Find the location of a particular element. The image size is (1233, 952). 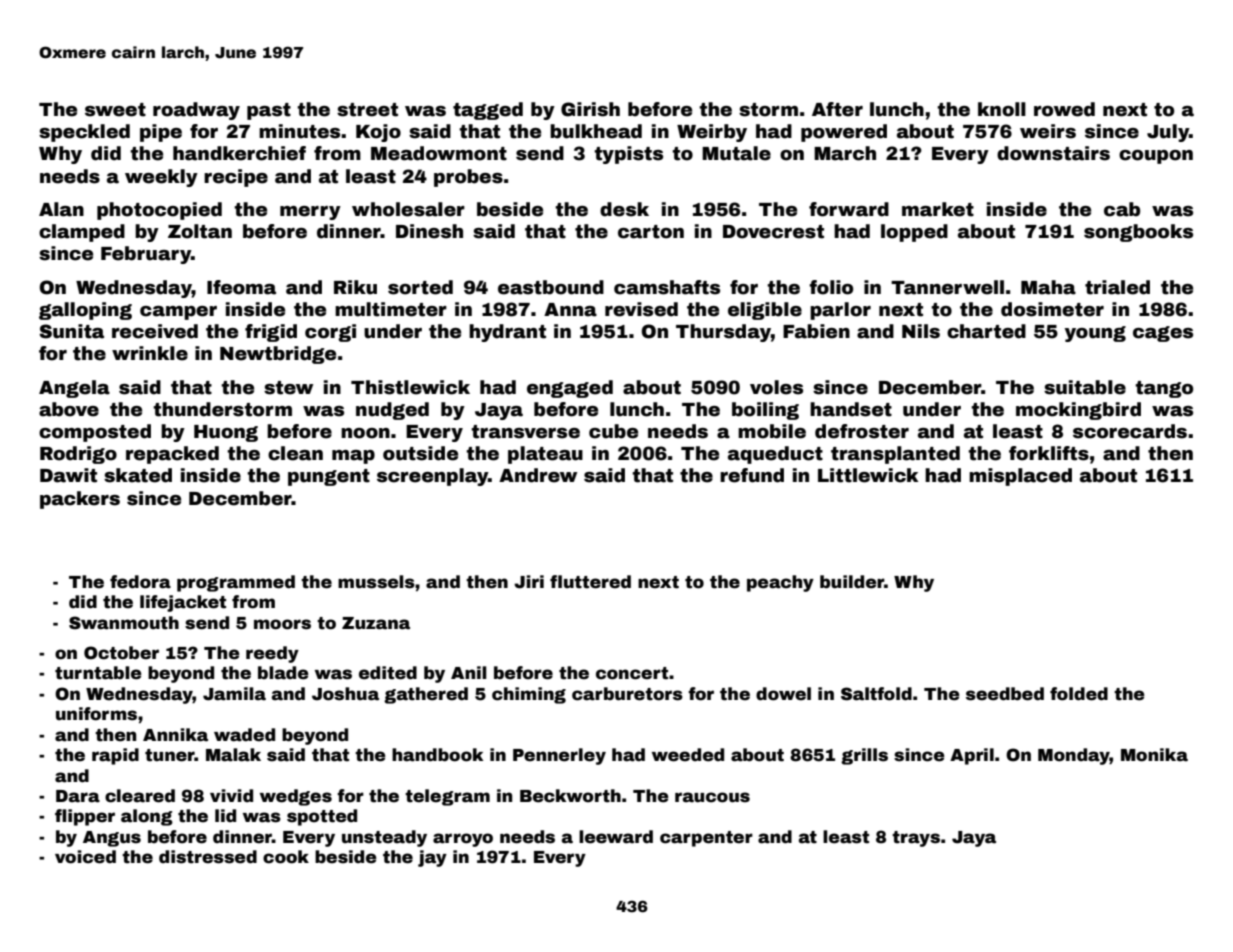

desk is located at coordinates (624, 209).
